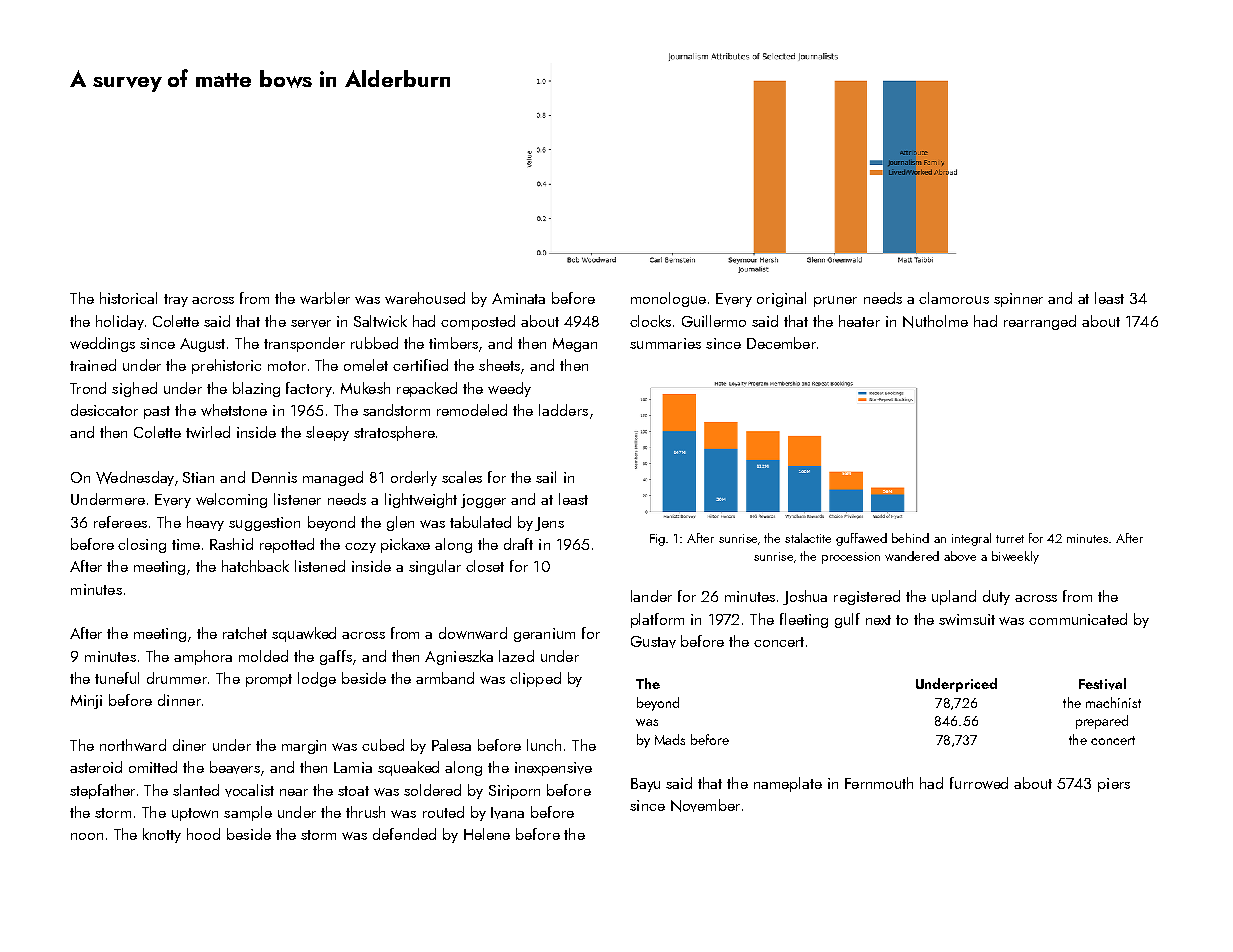 This screenshot has width=1233, height=952. What do you see at coordinates (563, 410) in the screenshot?
I see `ladders` at bounding box center [563, 410].
